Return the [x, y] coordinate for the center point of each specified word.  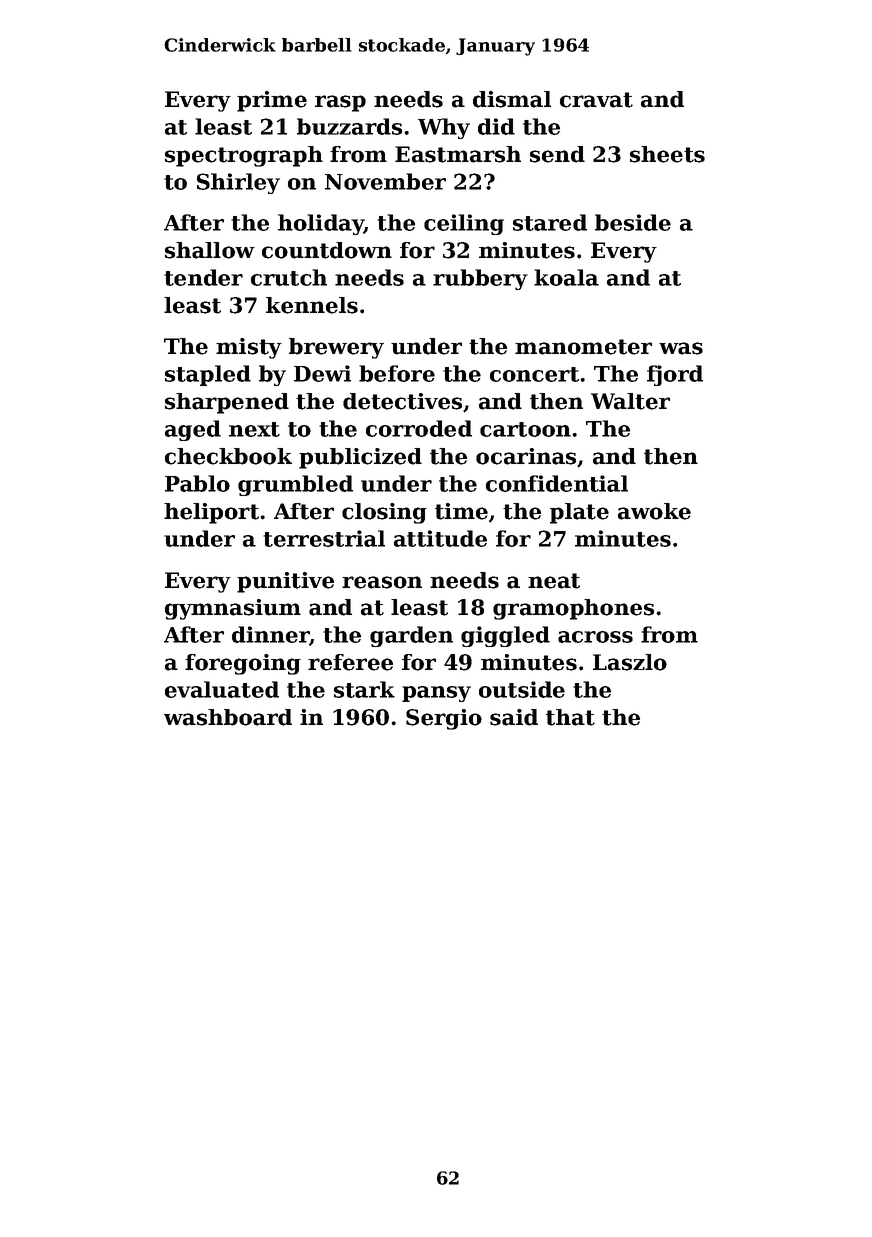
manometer [583, 347]
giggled [505, 636]
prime [272, 101]
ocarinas [526, 456]
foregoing [243, 664]
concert [534, 374]
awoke [654, 511]
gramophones [573, 609]
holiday [321, 224]
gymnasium [233, 609]
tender [203, 277]
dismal [512, 99]
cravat [596, 100]
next [254, 429]
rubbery [480, 279]
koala [566, 277]
